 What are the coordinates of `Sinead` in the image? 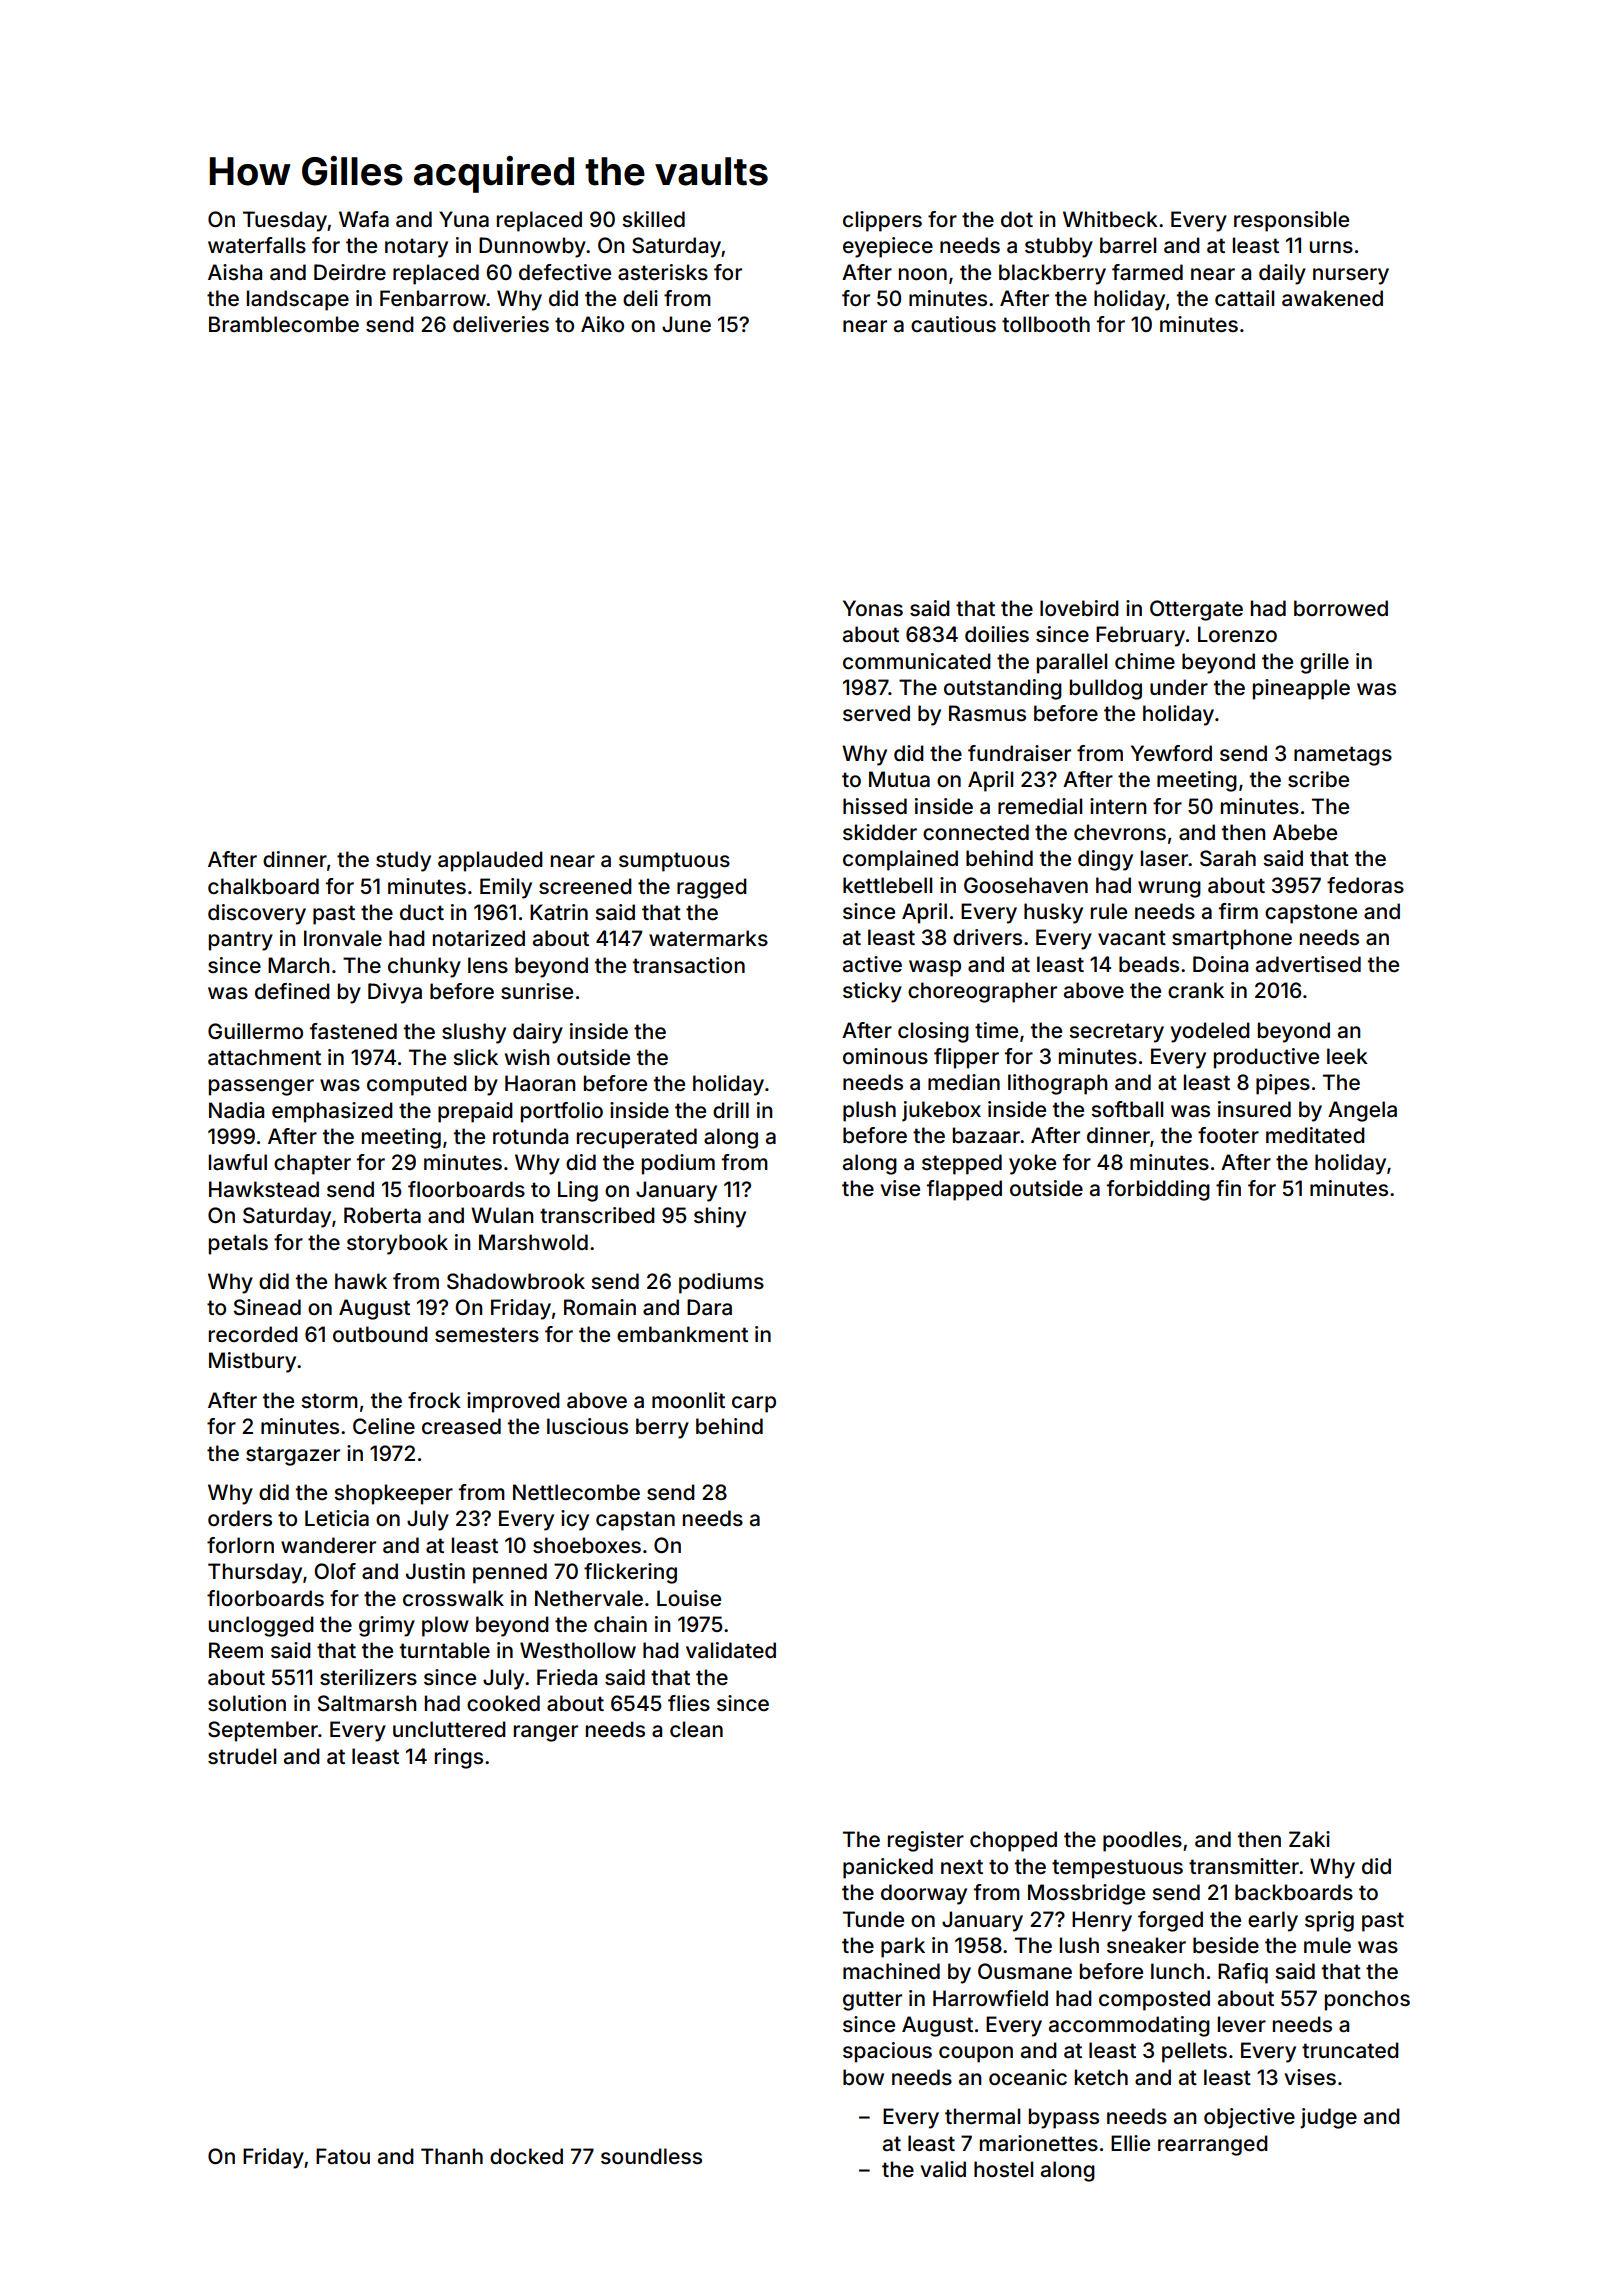 It's located at (267, 1307).
